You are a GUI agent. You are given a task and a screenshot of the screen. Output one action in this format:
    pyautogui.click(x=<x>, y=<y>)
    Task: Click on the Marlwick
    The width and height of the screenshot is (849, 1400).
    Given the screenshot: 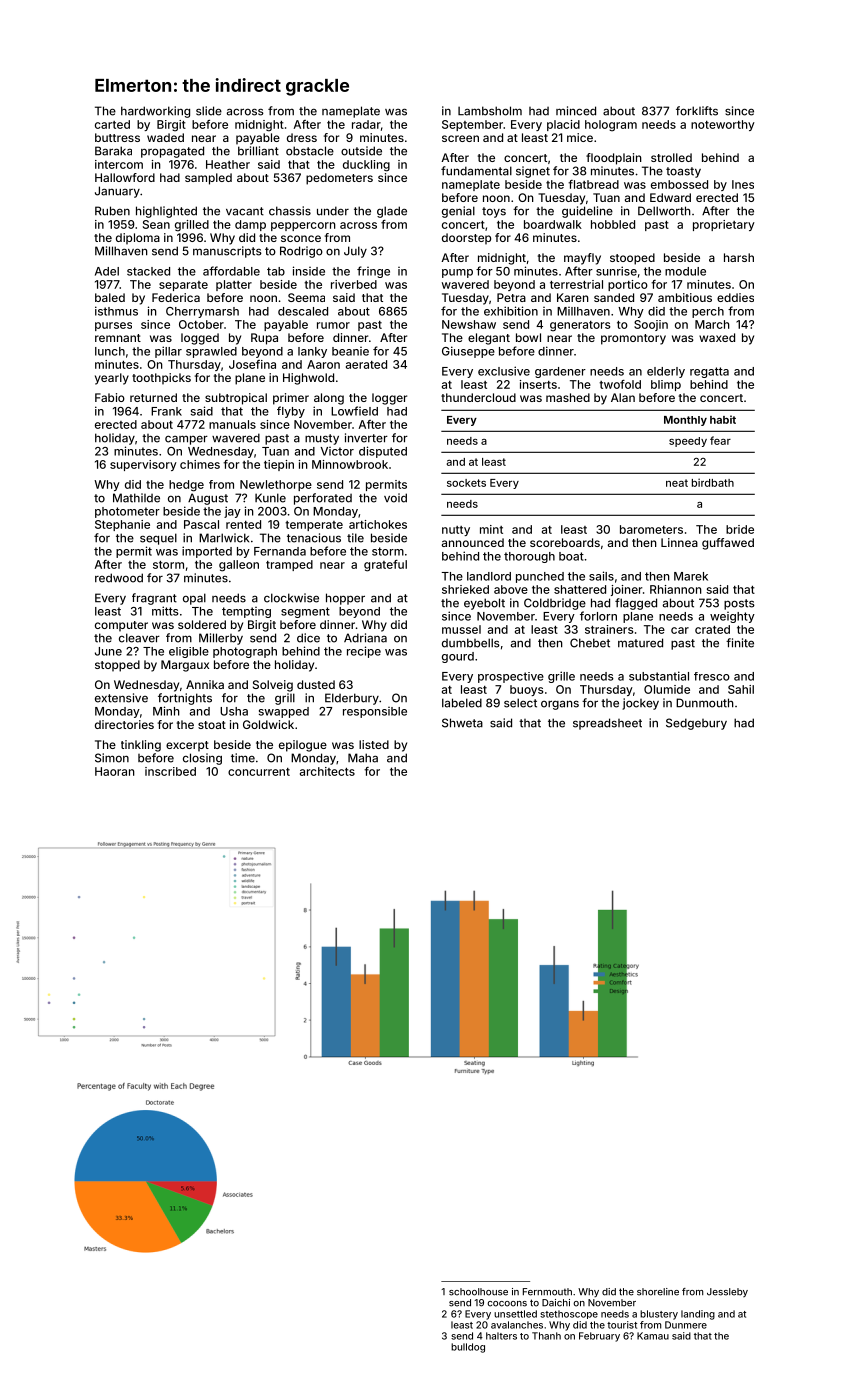 What is the action you would take?
    pyautogui.click(x=224, y=538)
